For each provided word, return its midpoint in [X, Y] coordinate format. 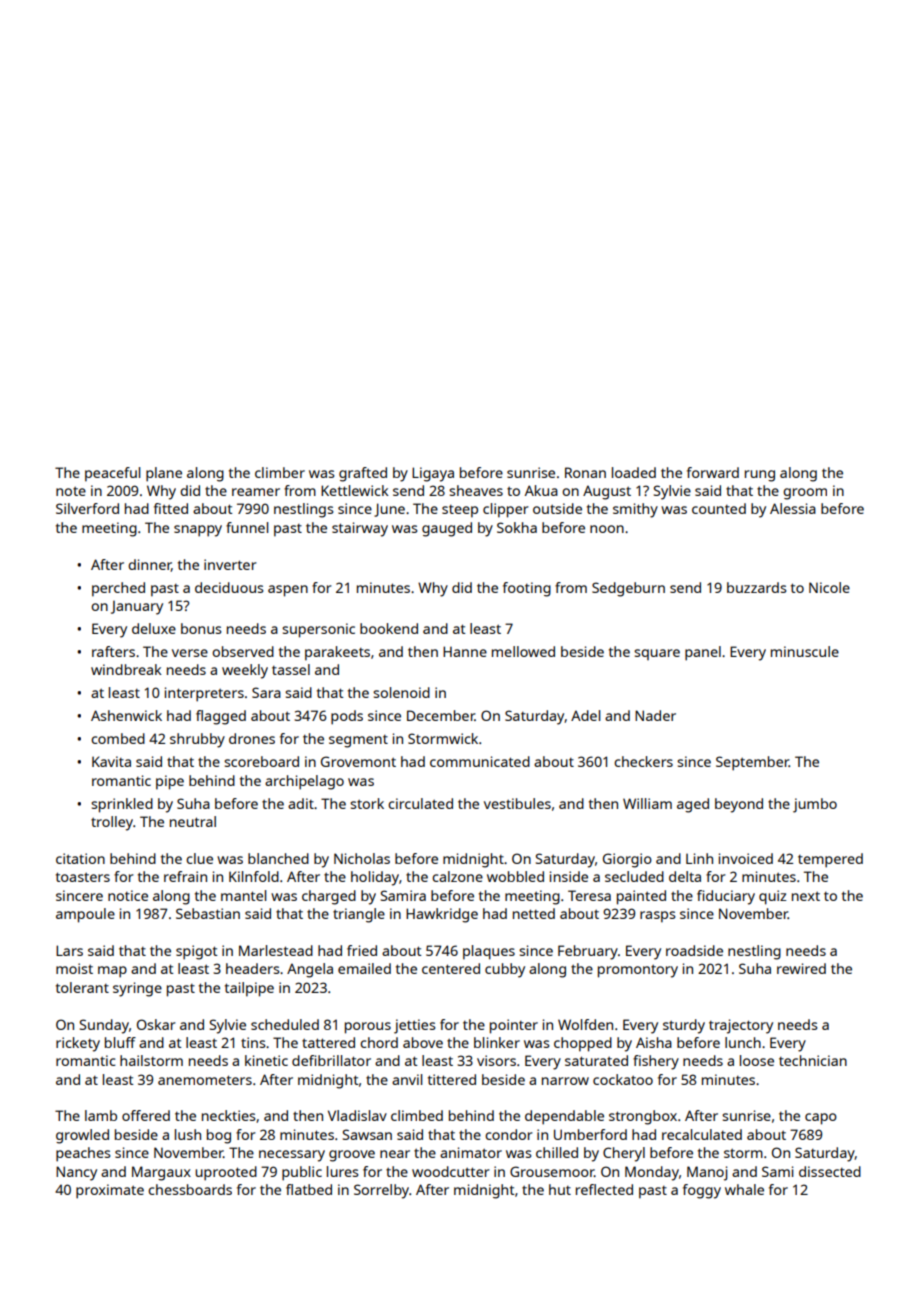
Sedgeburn [628, 589]
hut [560, 1189]
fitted [171, 508]
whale [744, 1189]
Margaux [161, 1173]
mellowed [523, 651]
